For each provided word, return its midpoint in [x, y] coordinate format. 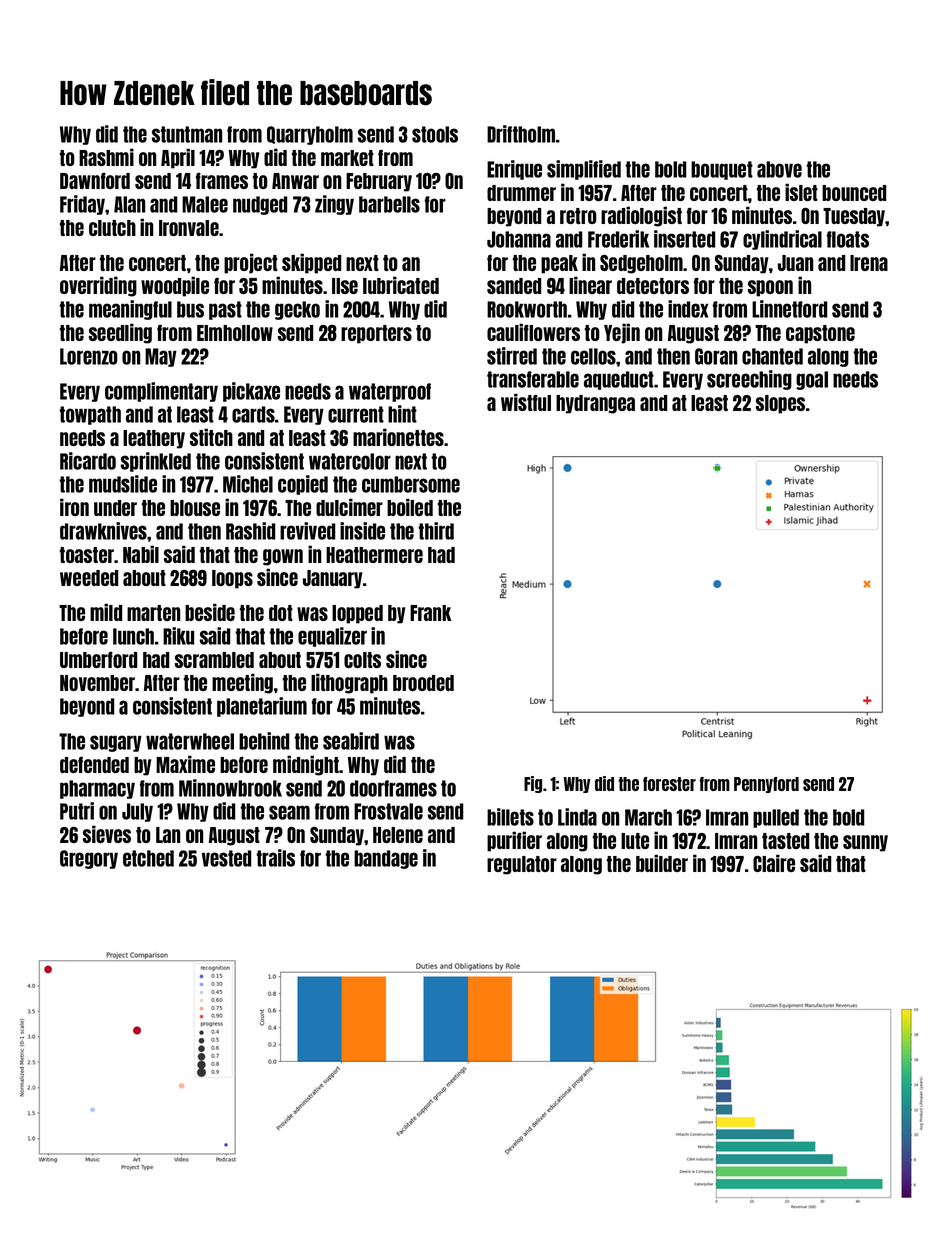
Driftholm [521, 134]
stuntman [187, 134]
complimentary [161, 392]
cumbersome [411, 484]
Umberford [98, 660]
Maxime [185, 764]
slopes [780, 404]
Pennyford [766, 785]
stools [435, 134]
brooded [423, 683]
